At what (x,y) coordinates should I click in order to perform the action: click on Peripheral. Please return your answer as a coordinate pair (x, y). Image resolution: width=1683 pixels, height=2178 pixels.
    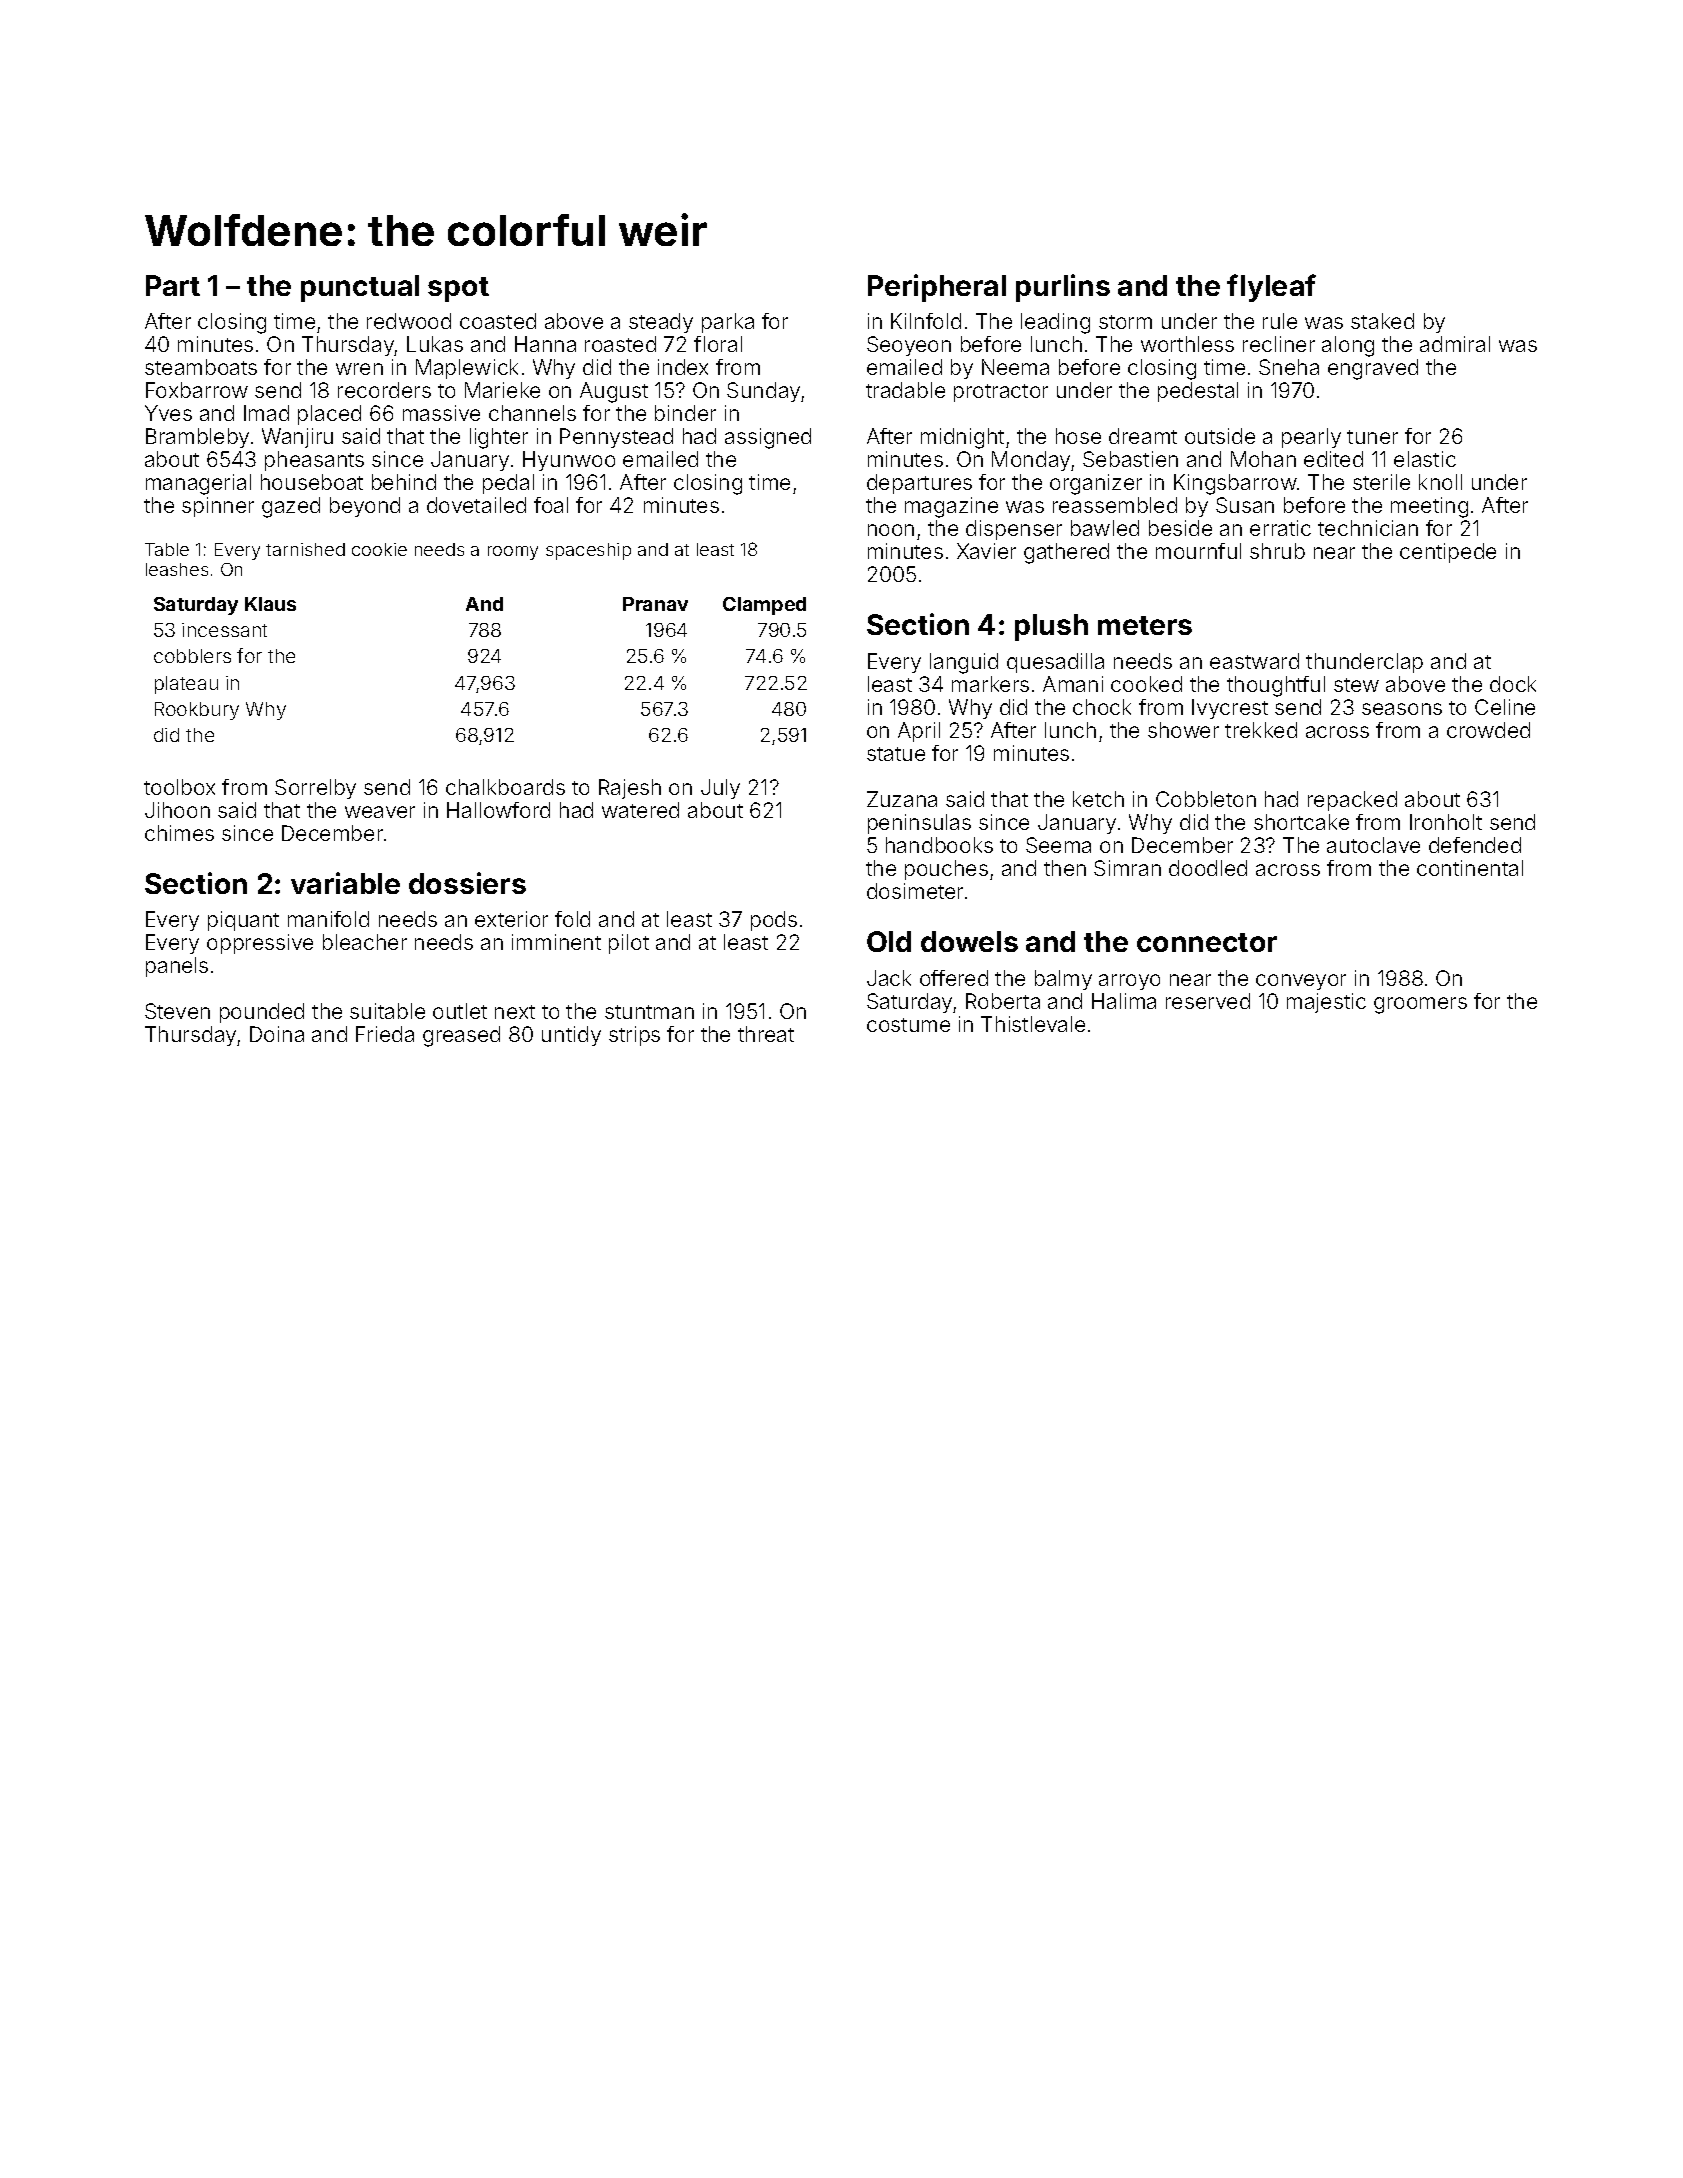
    Looking at the image, I should click on (937, 288).
